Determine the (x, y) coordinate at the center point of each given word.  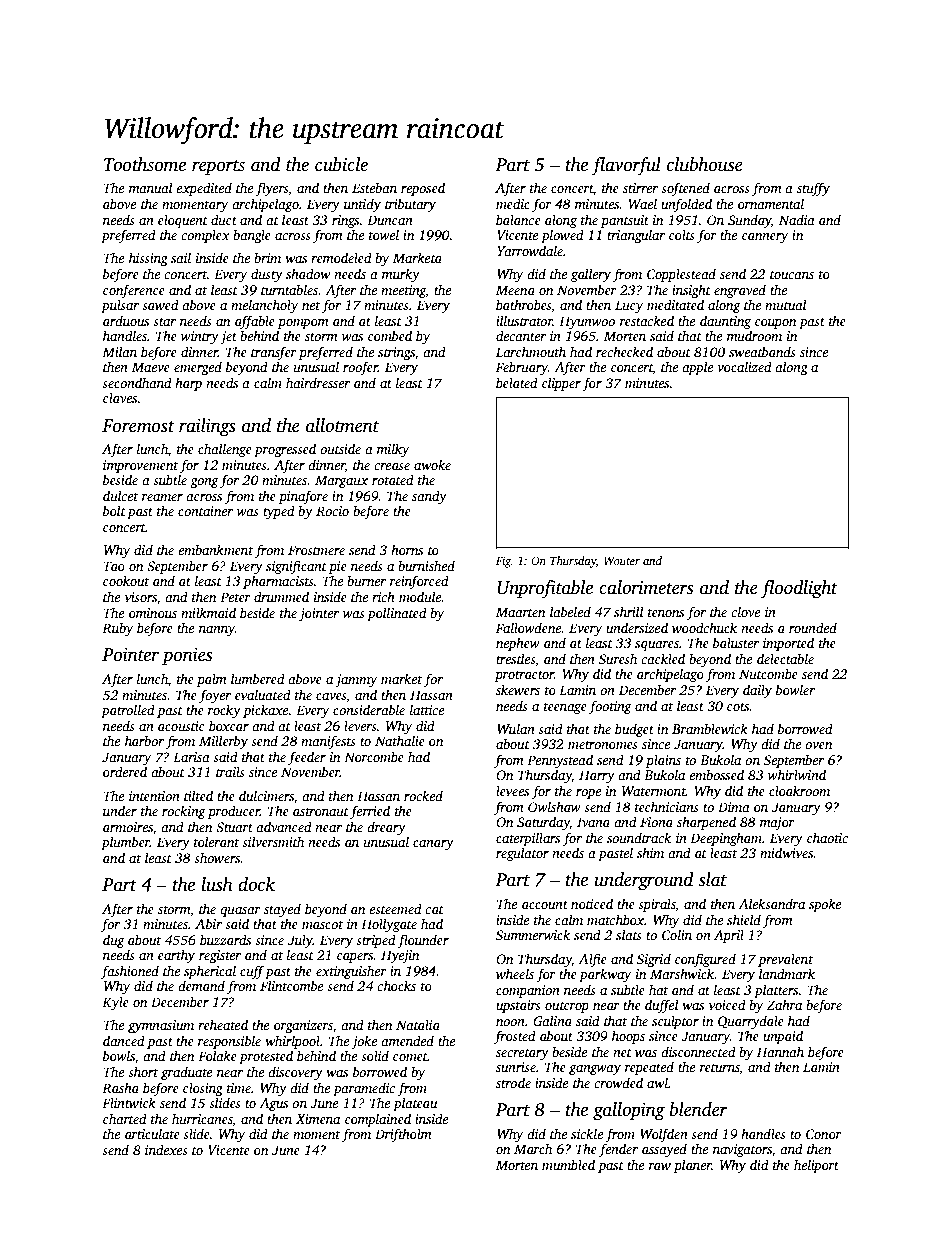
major (777, 823)
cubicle (341, 164)
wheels (515, 973)
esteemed (395, 908)
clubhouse (705, 164)
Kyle (115, 1003)
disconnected (698, 1051)
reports (218, 167)
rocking (184, 812)
